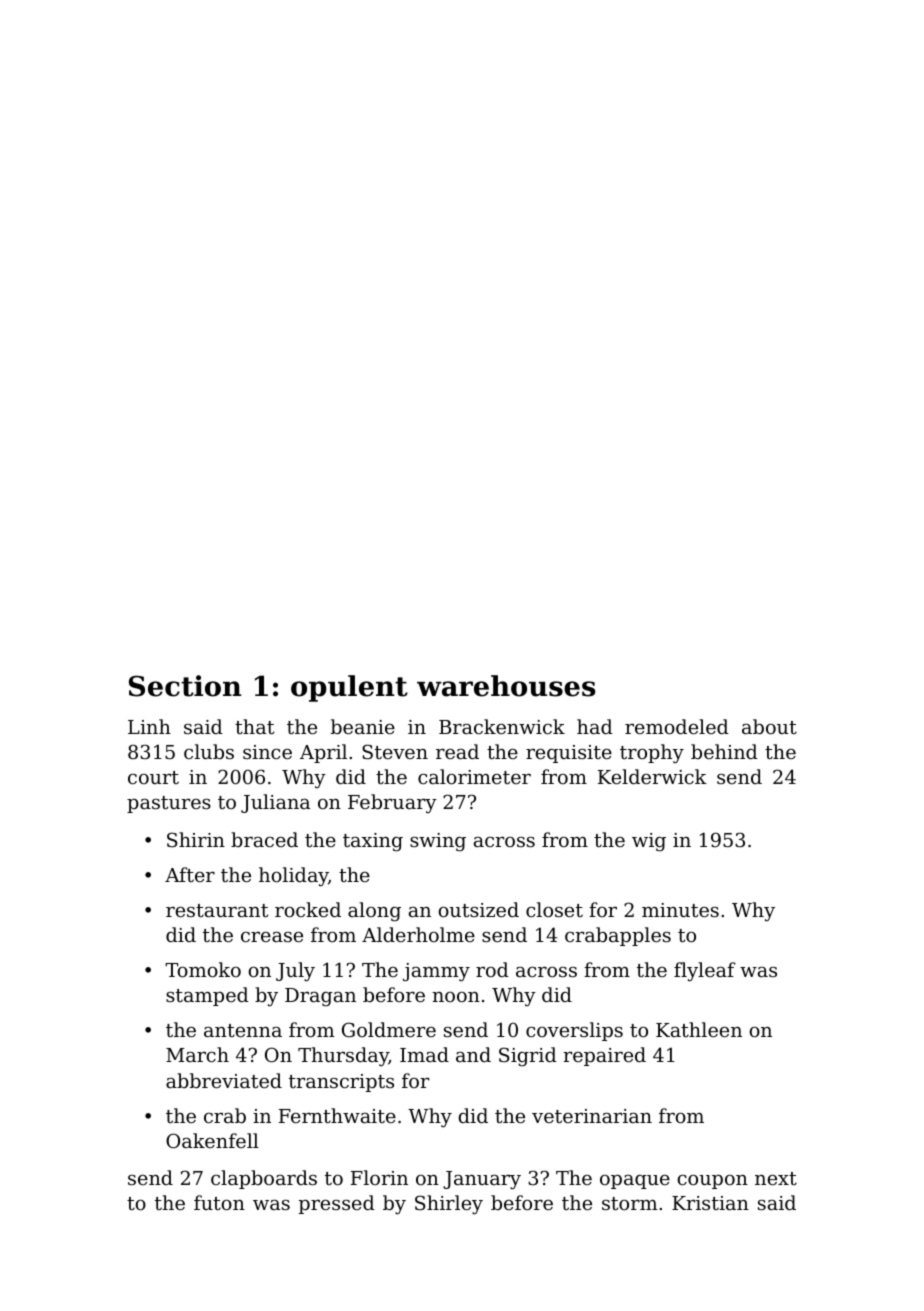 This page has height=1311, width=924. I want to click on closet, so click(554, 909).
